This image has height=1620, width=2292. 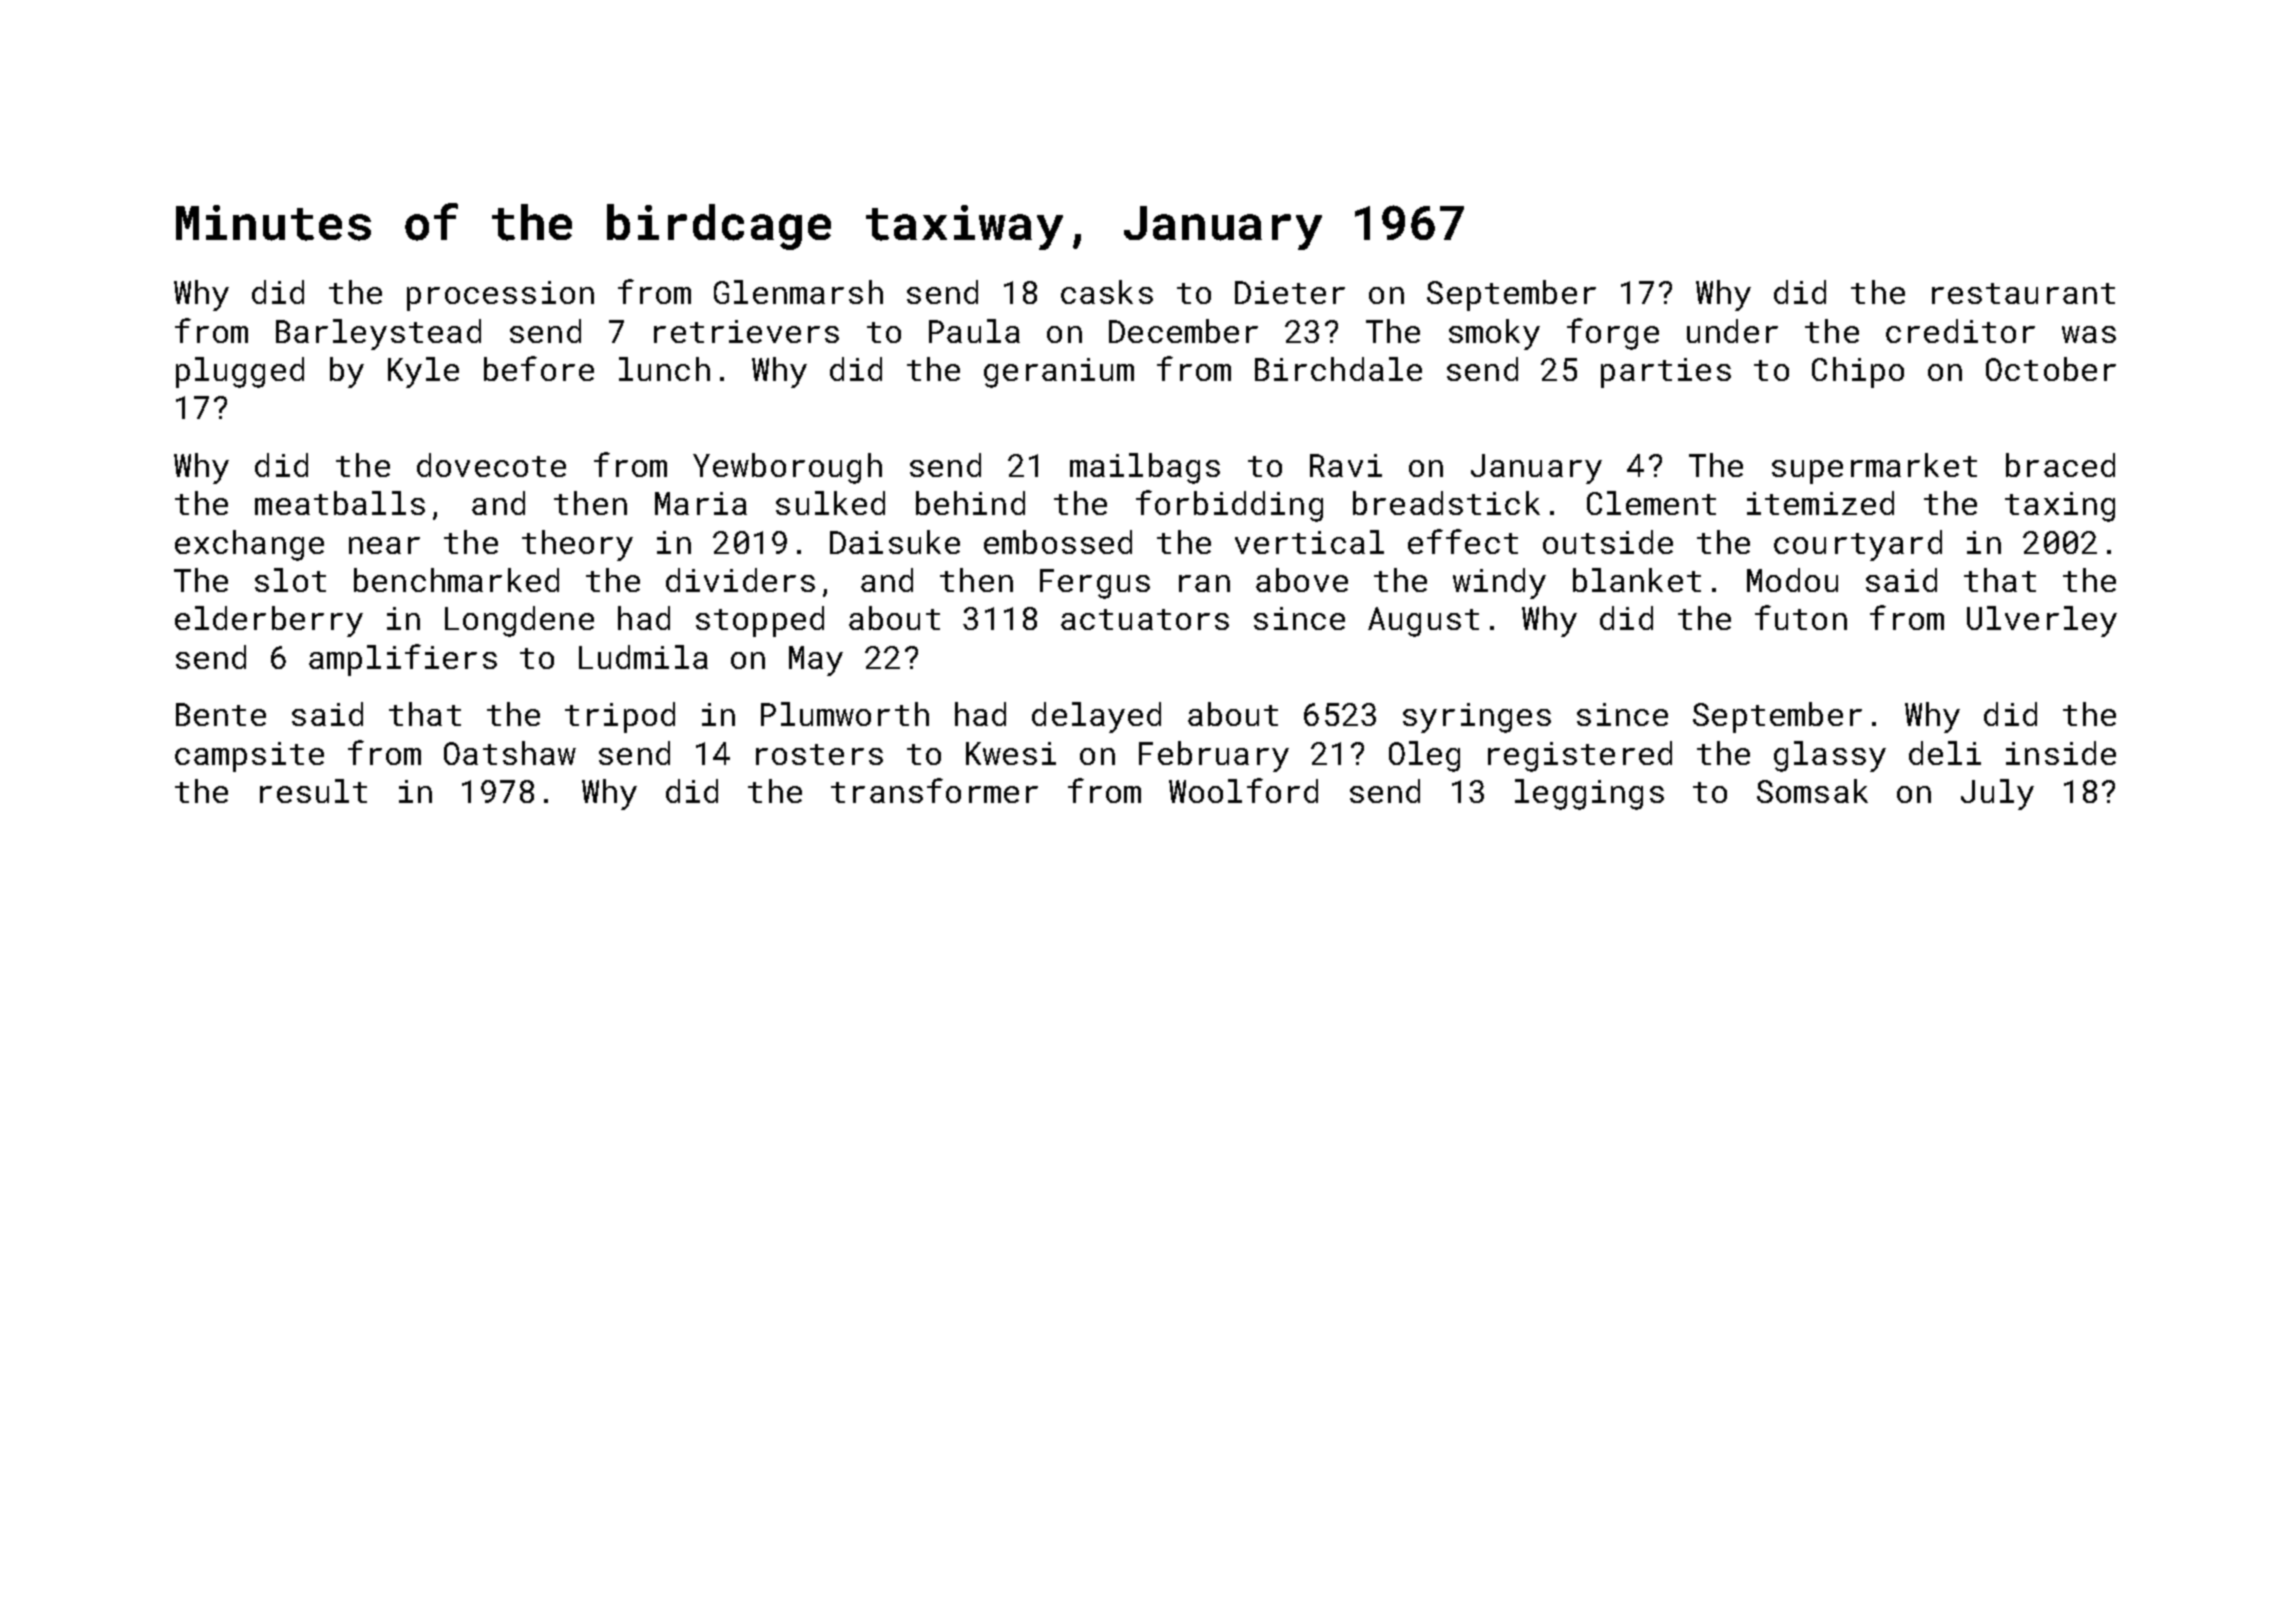 I want to click on transformer, so click(x=934, y=790).
